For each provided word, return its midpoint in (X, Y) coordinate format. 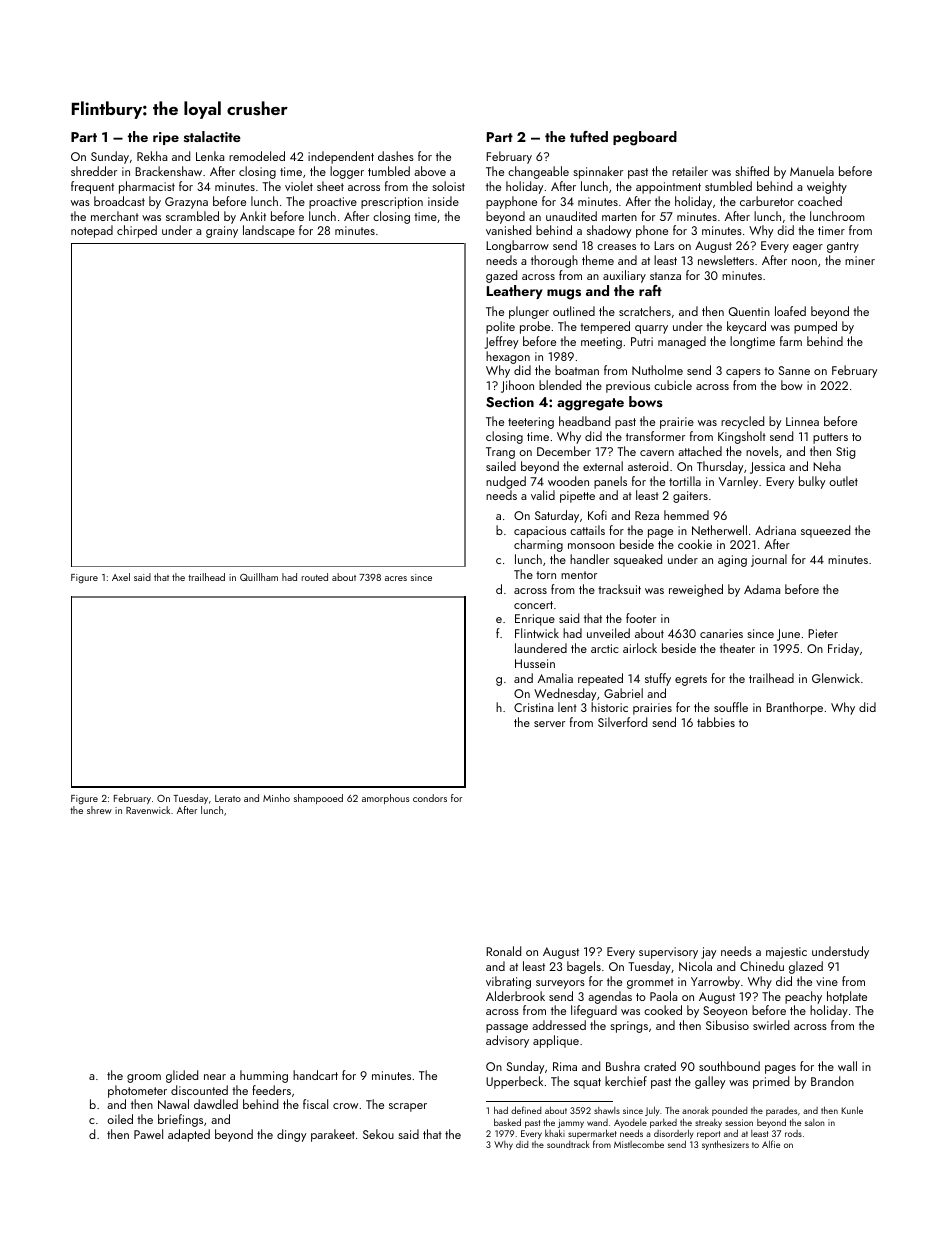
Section (510, 402)
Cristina (533, 707)
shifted (752, 171)
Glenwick (836, 678)
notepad (92, 231)
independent (341, 157)
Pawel (148, 1134)
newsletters (726, 260)
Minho (276, 798)
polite (500, 327)
